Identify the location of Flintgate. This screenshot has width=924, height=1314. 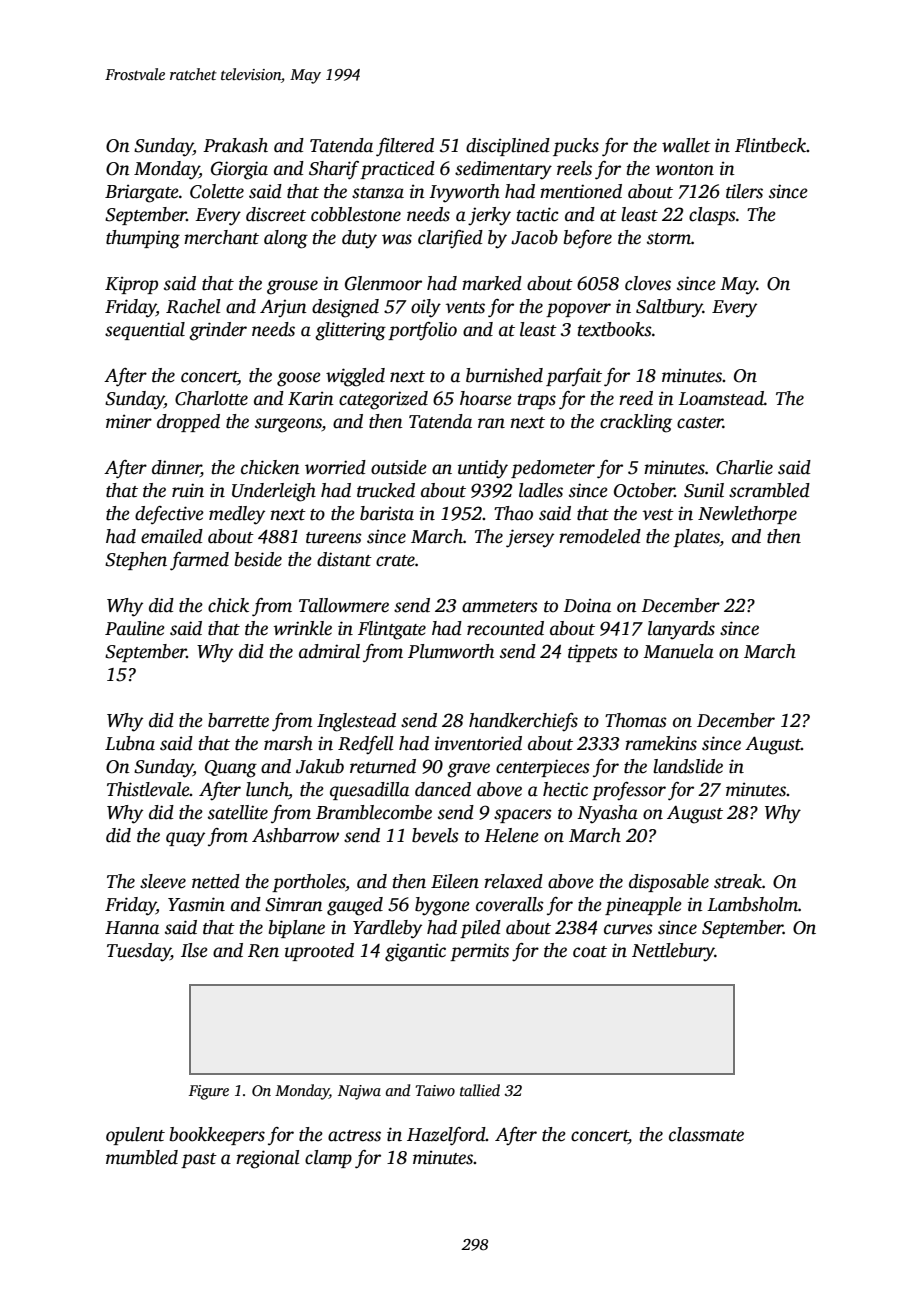
(392, 630).
